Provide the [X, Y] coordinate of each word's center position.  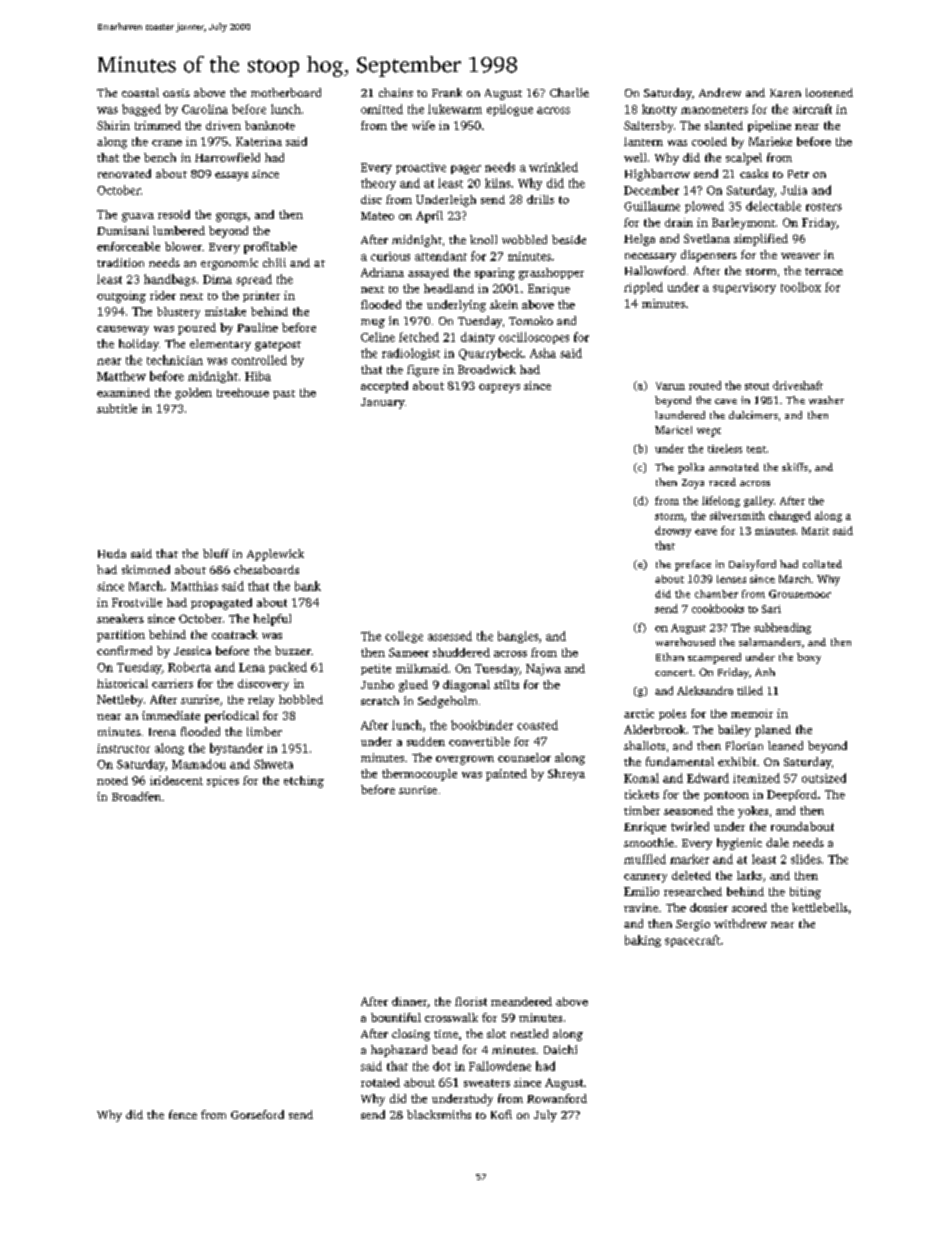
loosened [829, 92]
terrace [824, 271]
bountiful [396, 1017]
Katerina [259, 141]
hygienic [739, 844]
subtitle [117, 408]
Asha [543, 353]
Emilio [641, 891]
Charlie [569, 92]
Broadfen [136, 796]
